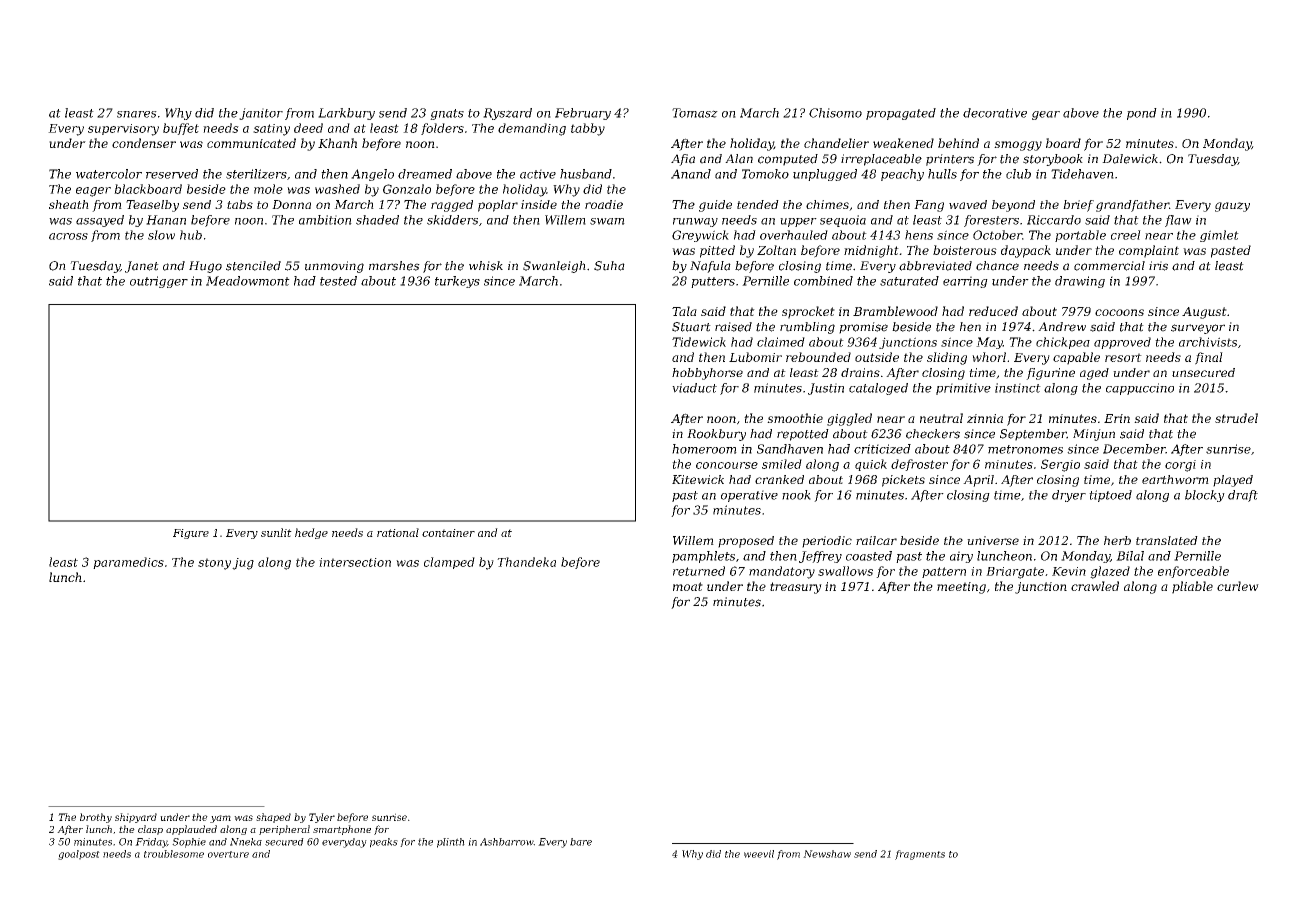  I want to click on smartphone, so click(342, 830).
